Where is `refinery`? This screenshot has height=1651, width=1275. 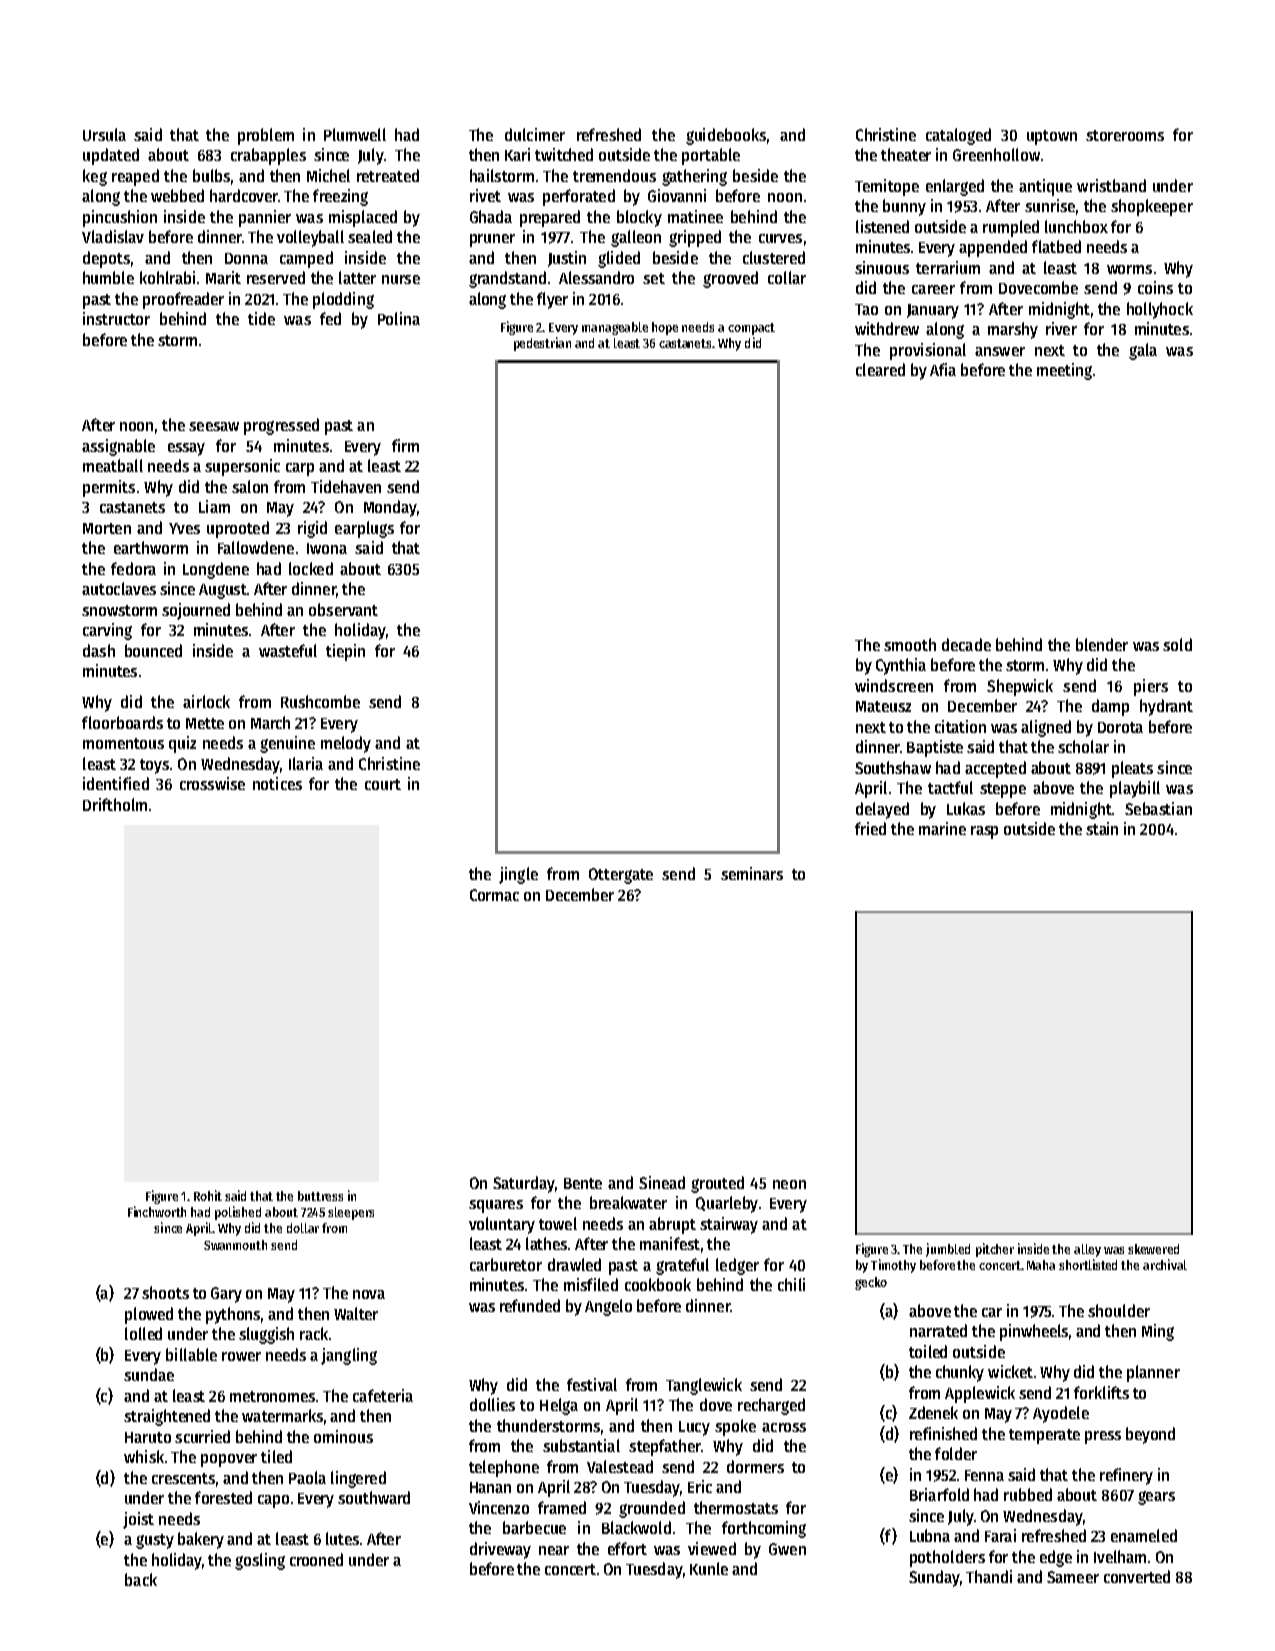
refinery is located at coordinates (1126, 1476).
